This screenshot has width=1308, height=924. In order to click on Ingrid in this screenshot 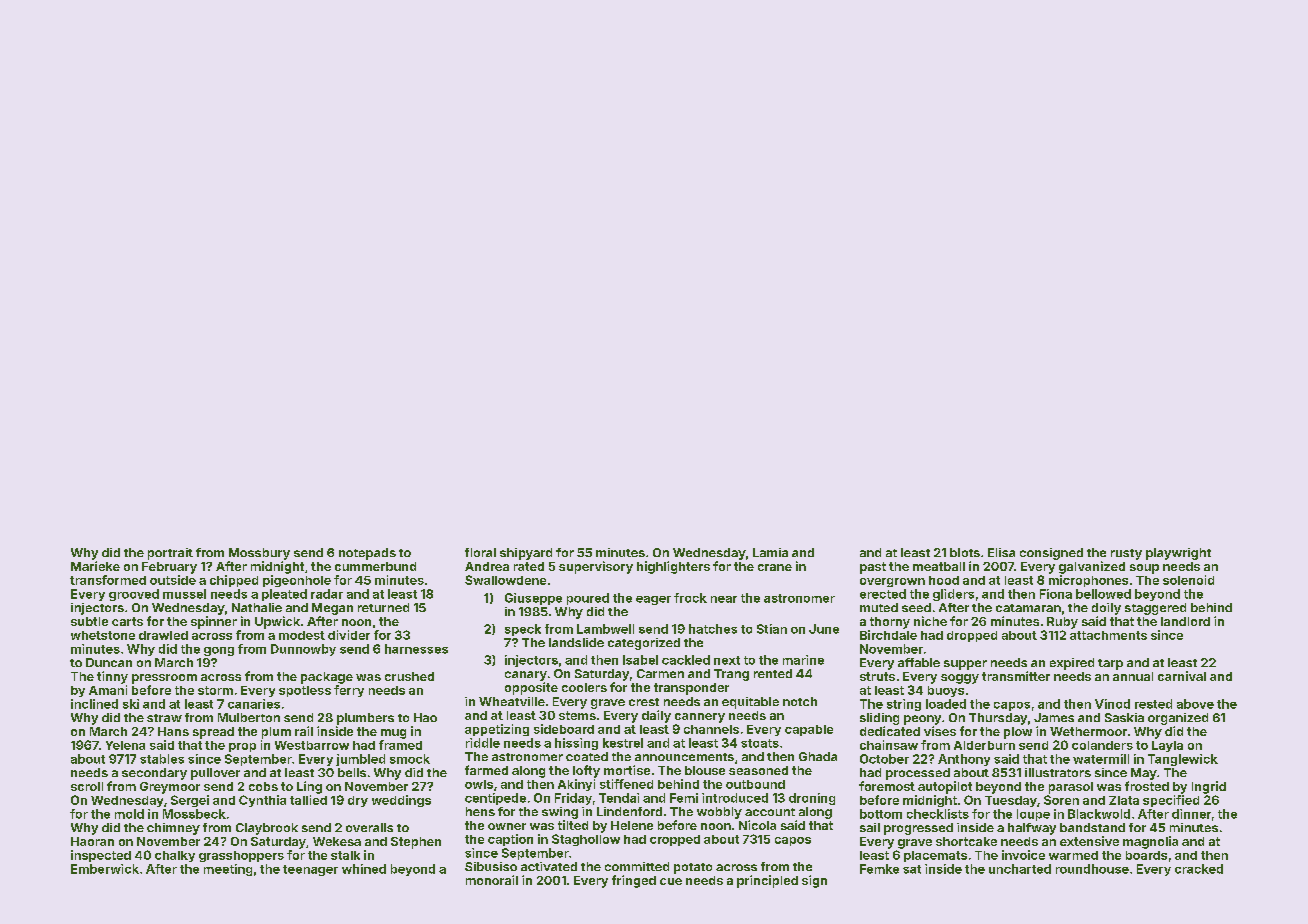, I will do `click(1209, 787)`.
